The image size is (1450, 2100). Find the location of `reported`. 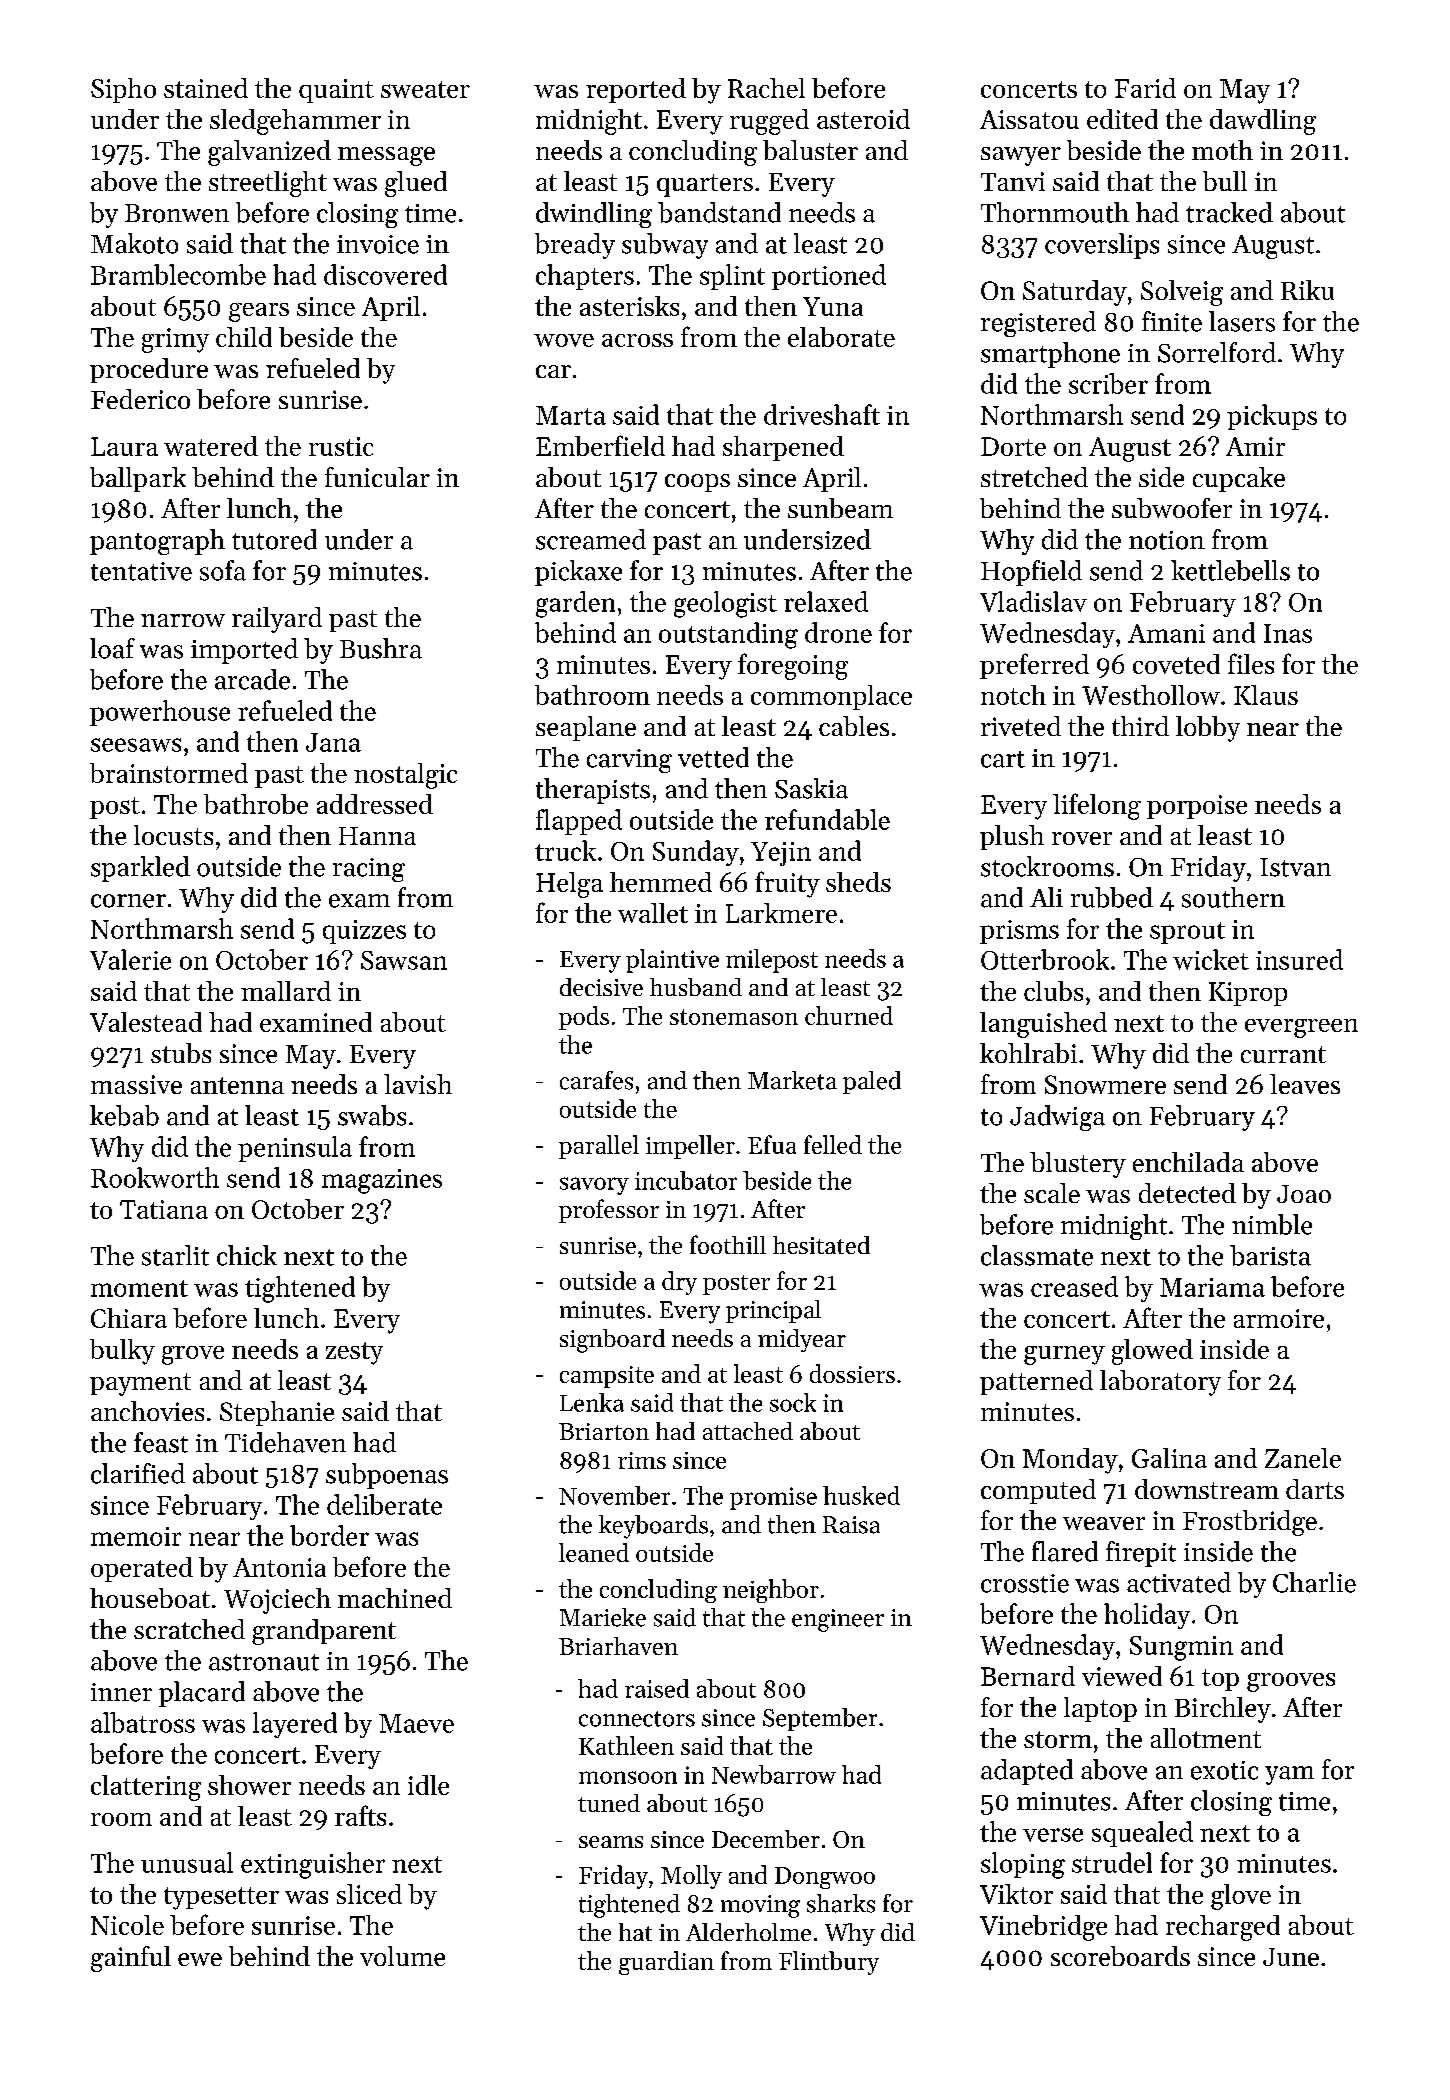

reported is located at coordinates (636, 90).
